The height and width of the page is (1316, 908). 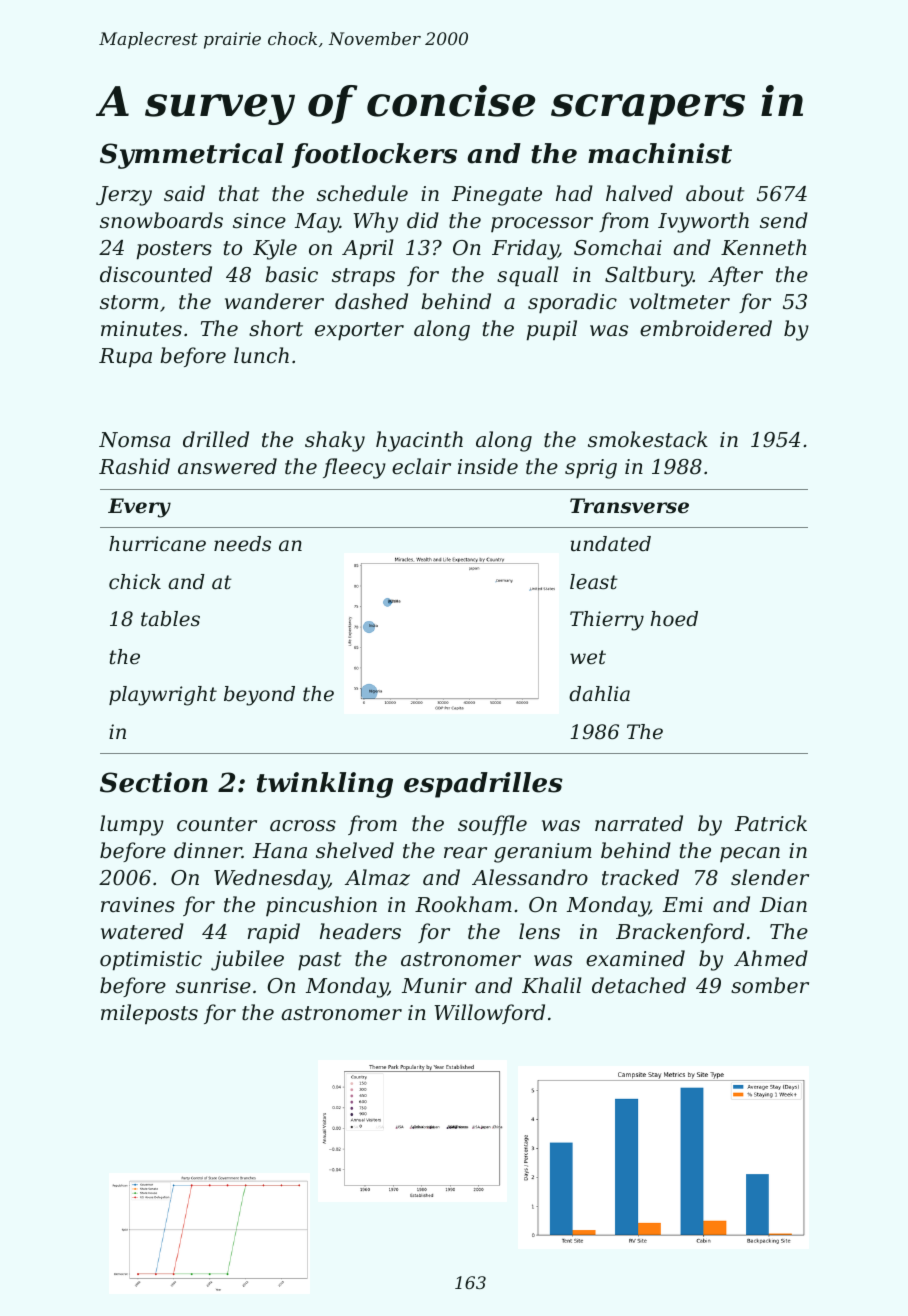 What do you see at coordinates (488, 466) in the page?
I see `inside` at bounding box center [488, 466].
